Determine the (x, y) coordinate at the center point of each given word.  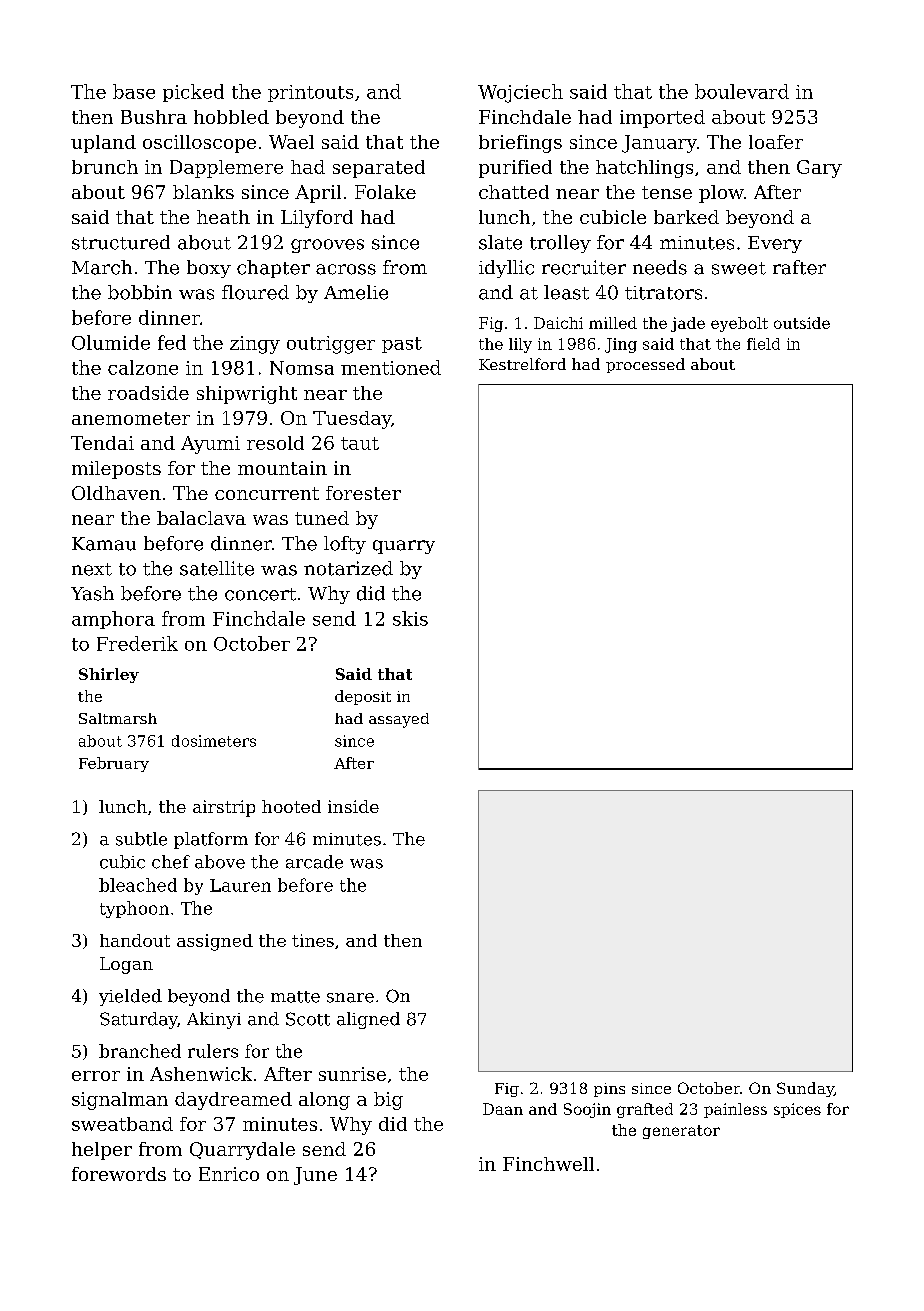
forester (363, 493)
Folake (385, 192)
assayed (399, 720)
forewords (119, 1174)
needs (660, 267)
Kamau (104, 544)
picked (193, 93)
